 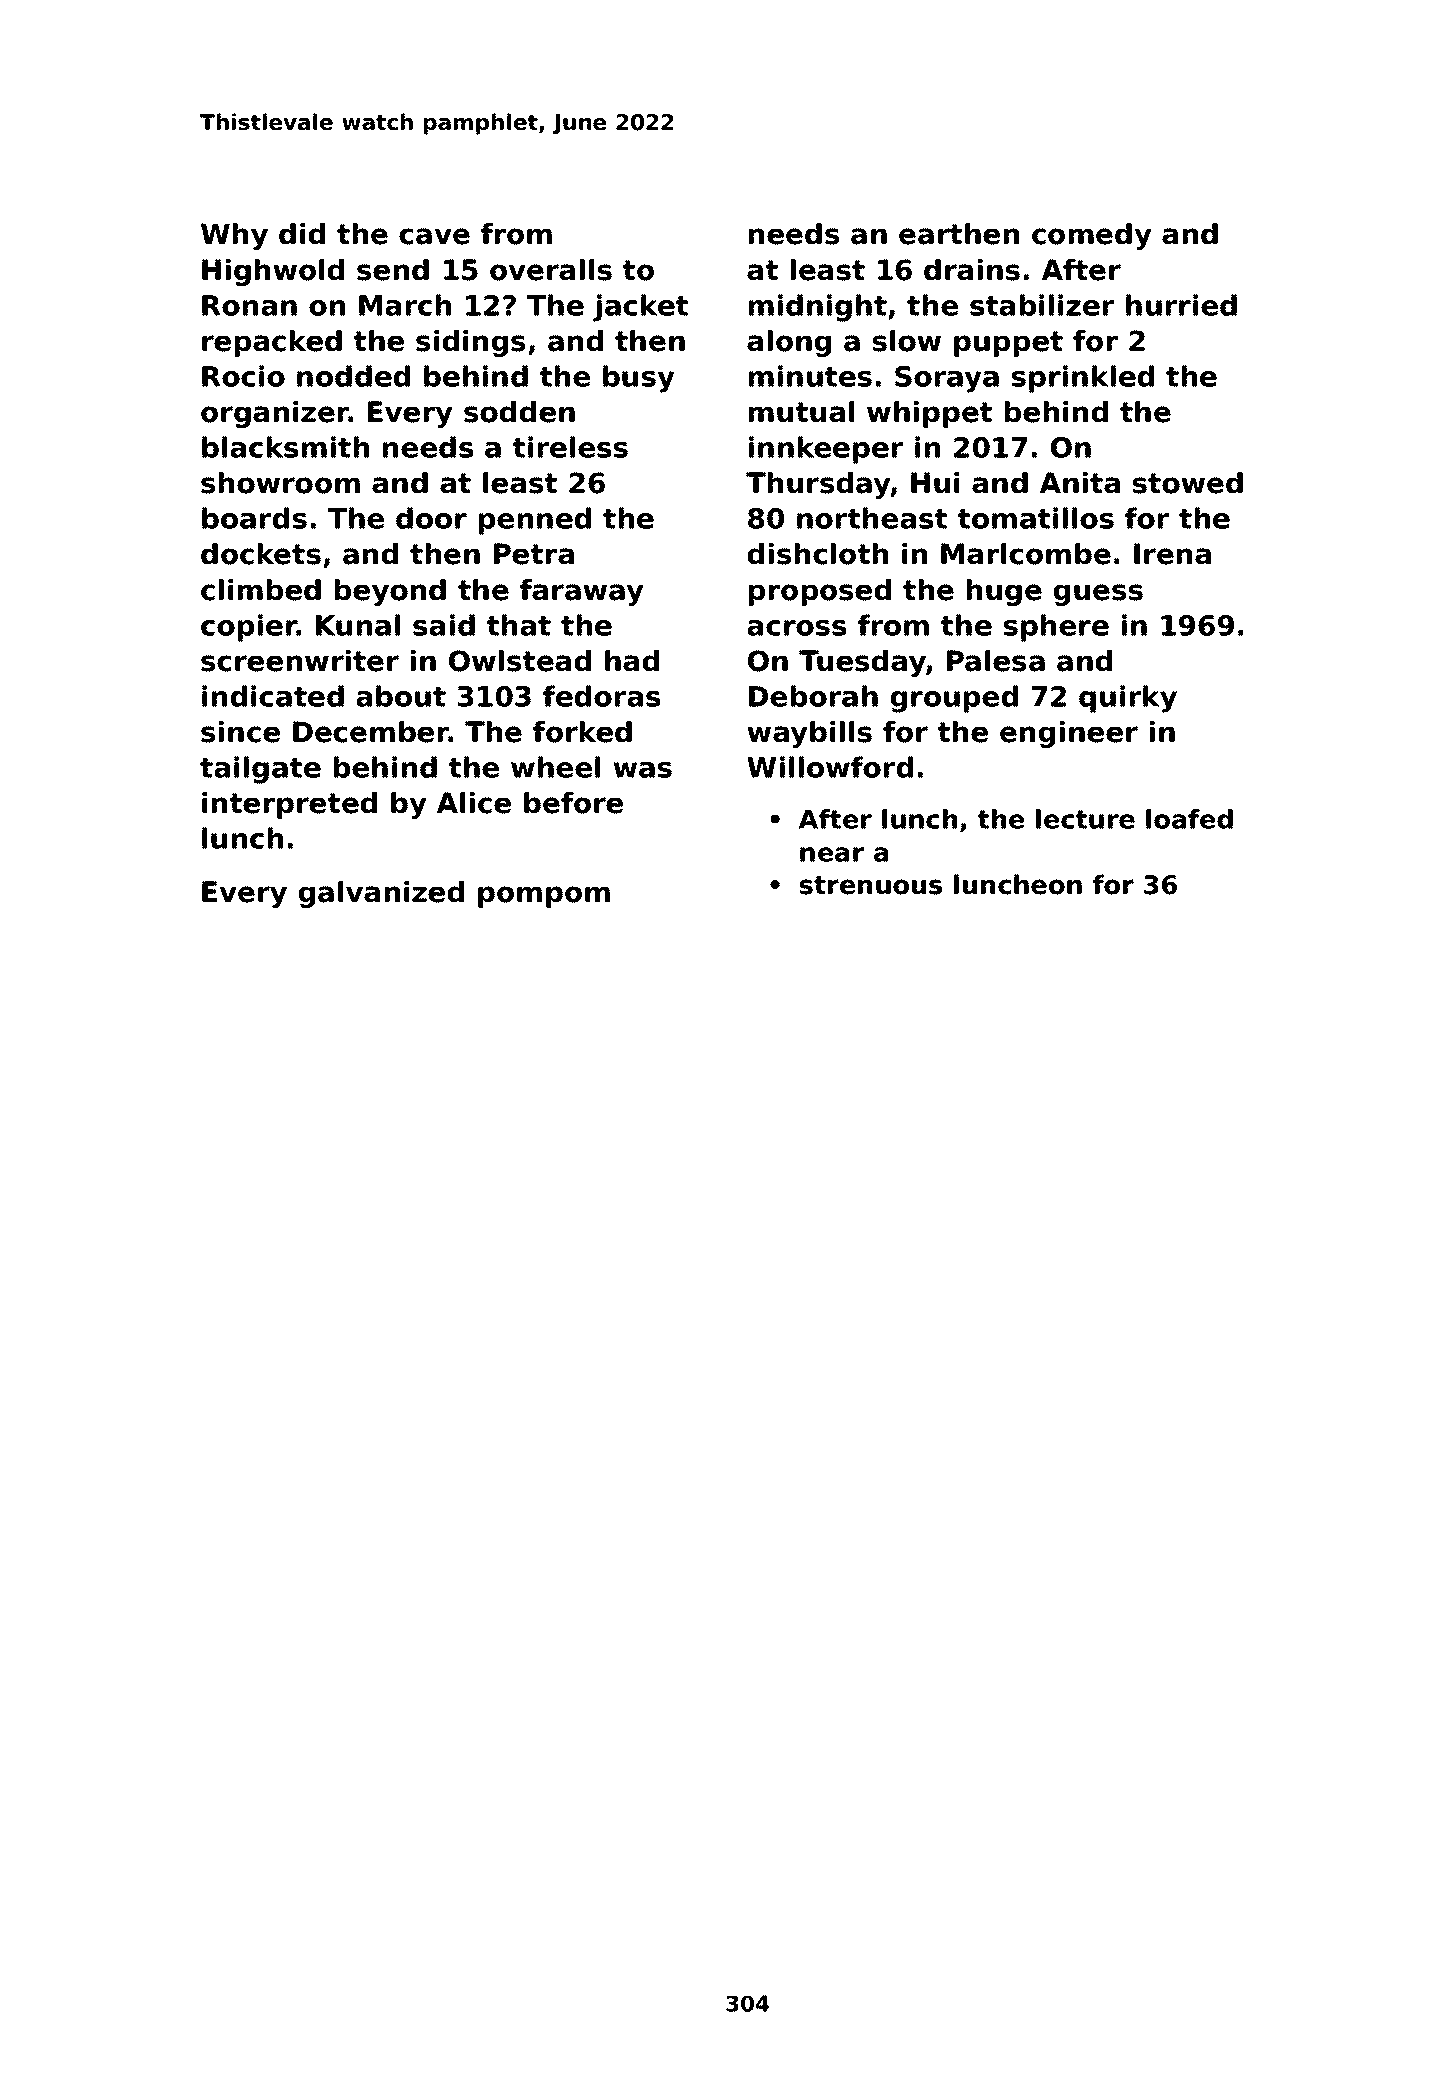 I want to click on did, so click(x=302, y=234).
